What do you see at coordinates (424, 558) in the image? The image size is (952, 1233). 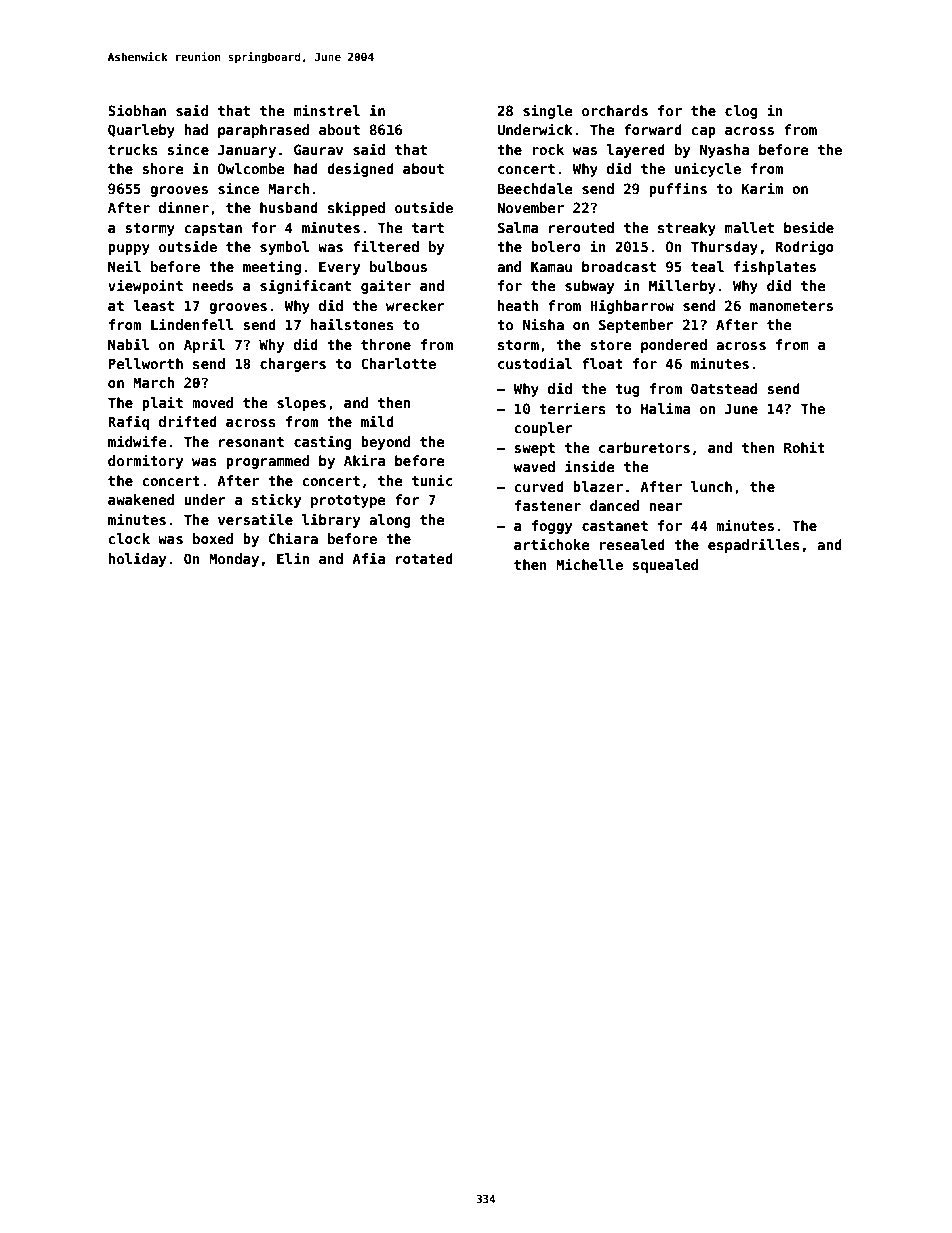 I see `rotated` at bounding box center [424, 558].
